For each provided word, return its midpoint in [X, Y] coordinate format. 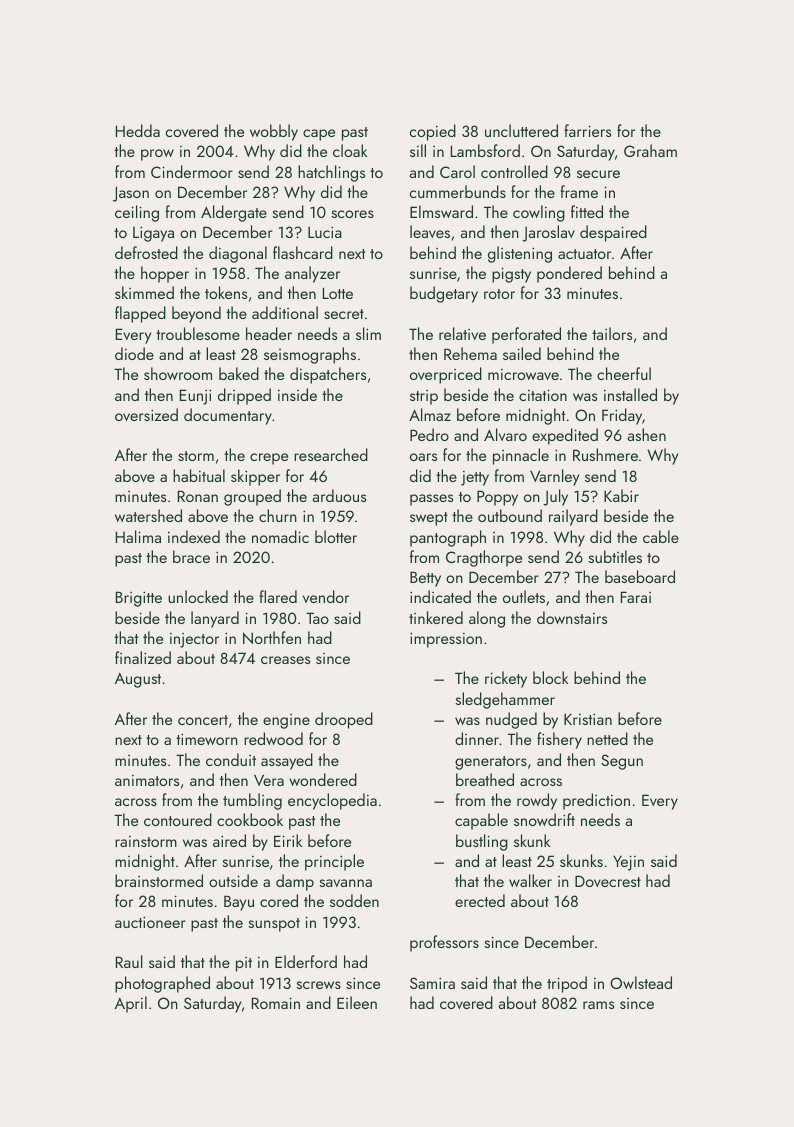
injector [194, 640]
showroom [178, 373]
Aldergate [234, 213]
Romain [276, 1003]
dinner [477, 738]
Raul [129, 961]
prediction [596, 801]
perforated [526, 335]
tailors [612, 333]
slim [368, 333]
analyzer [312, 274]
